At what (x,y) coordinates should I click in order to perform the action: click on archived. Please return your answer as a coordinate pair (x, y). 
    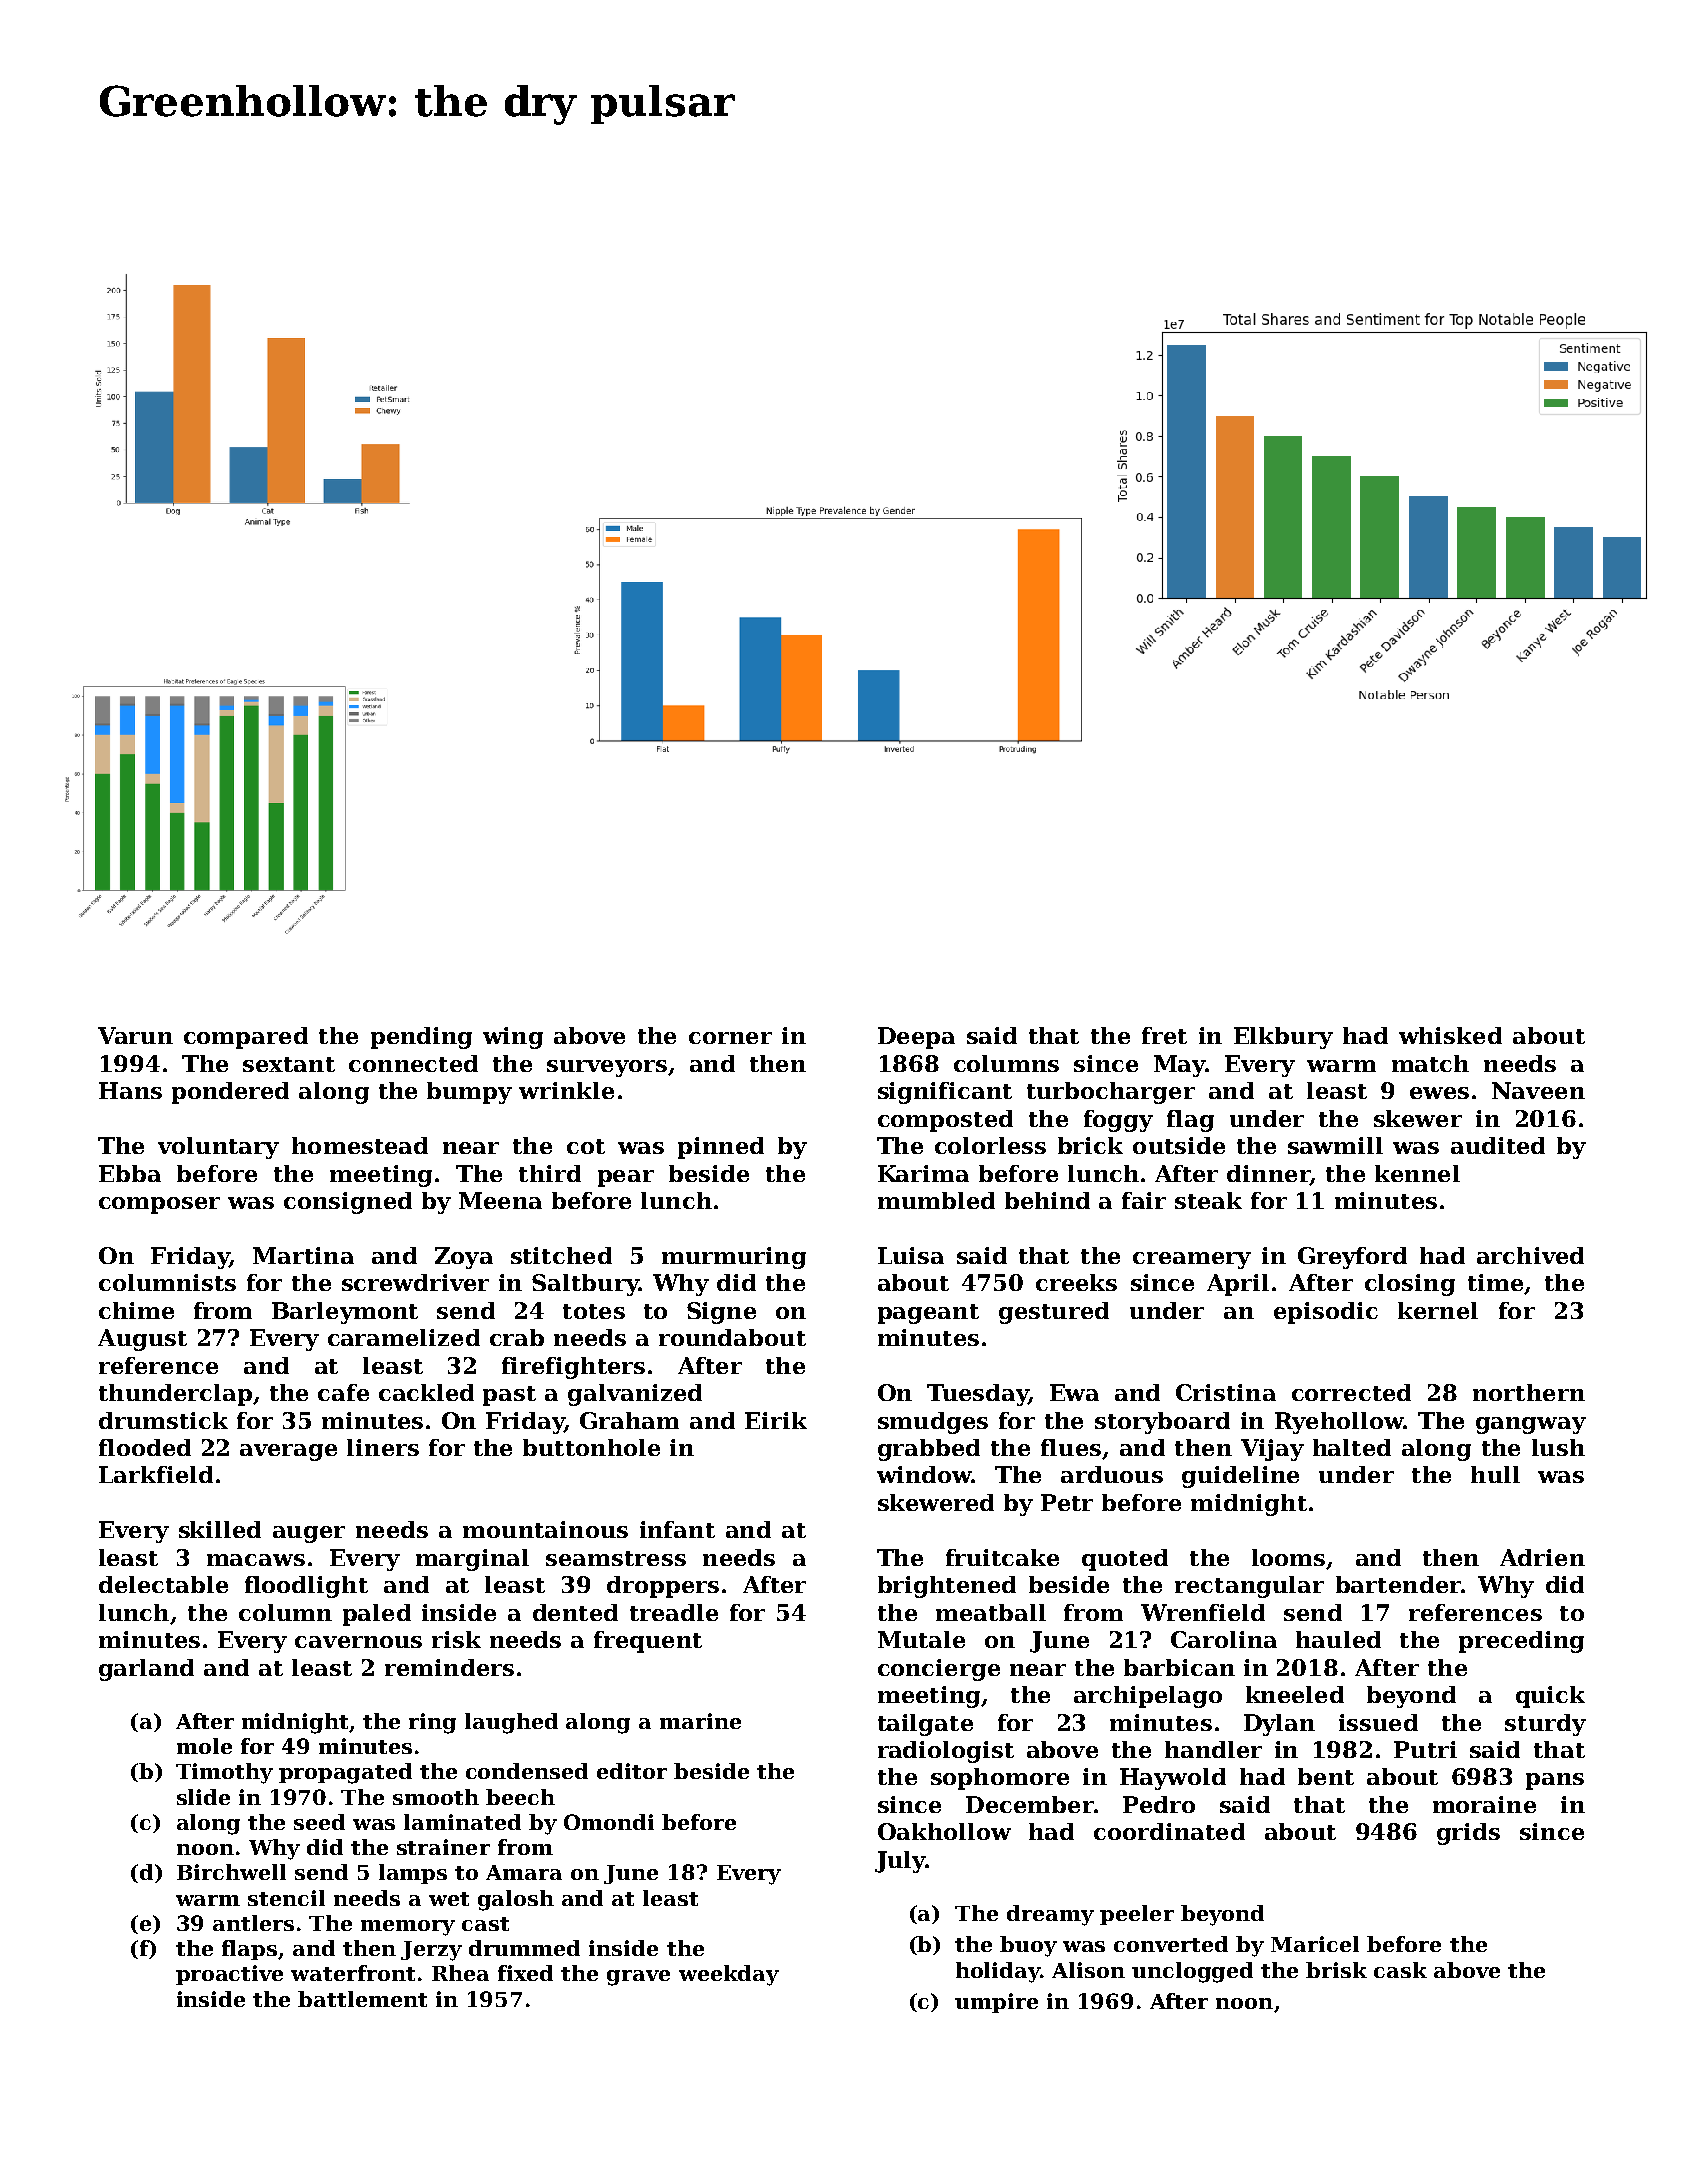
    Looking at the image, I should click on (1530, 1255).
